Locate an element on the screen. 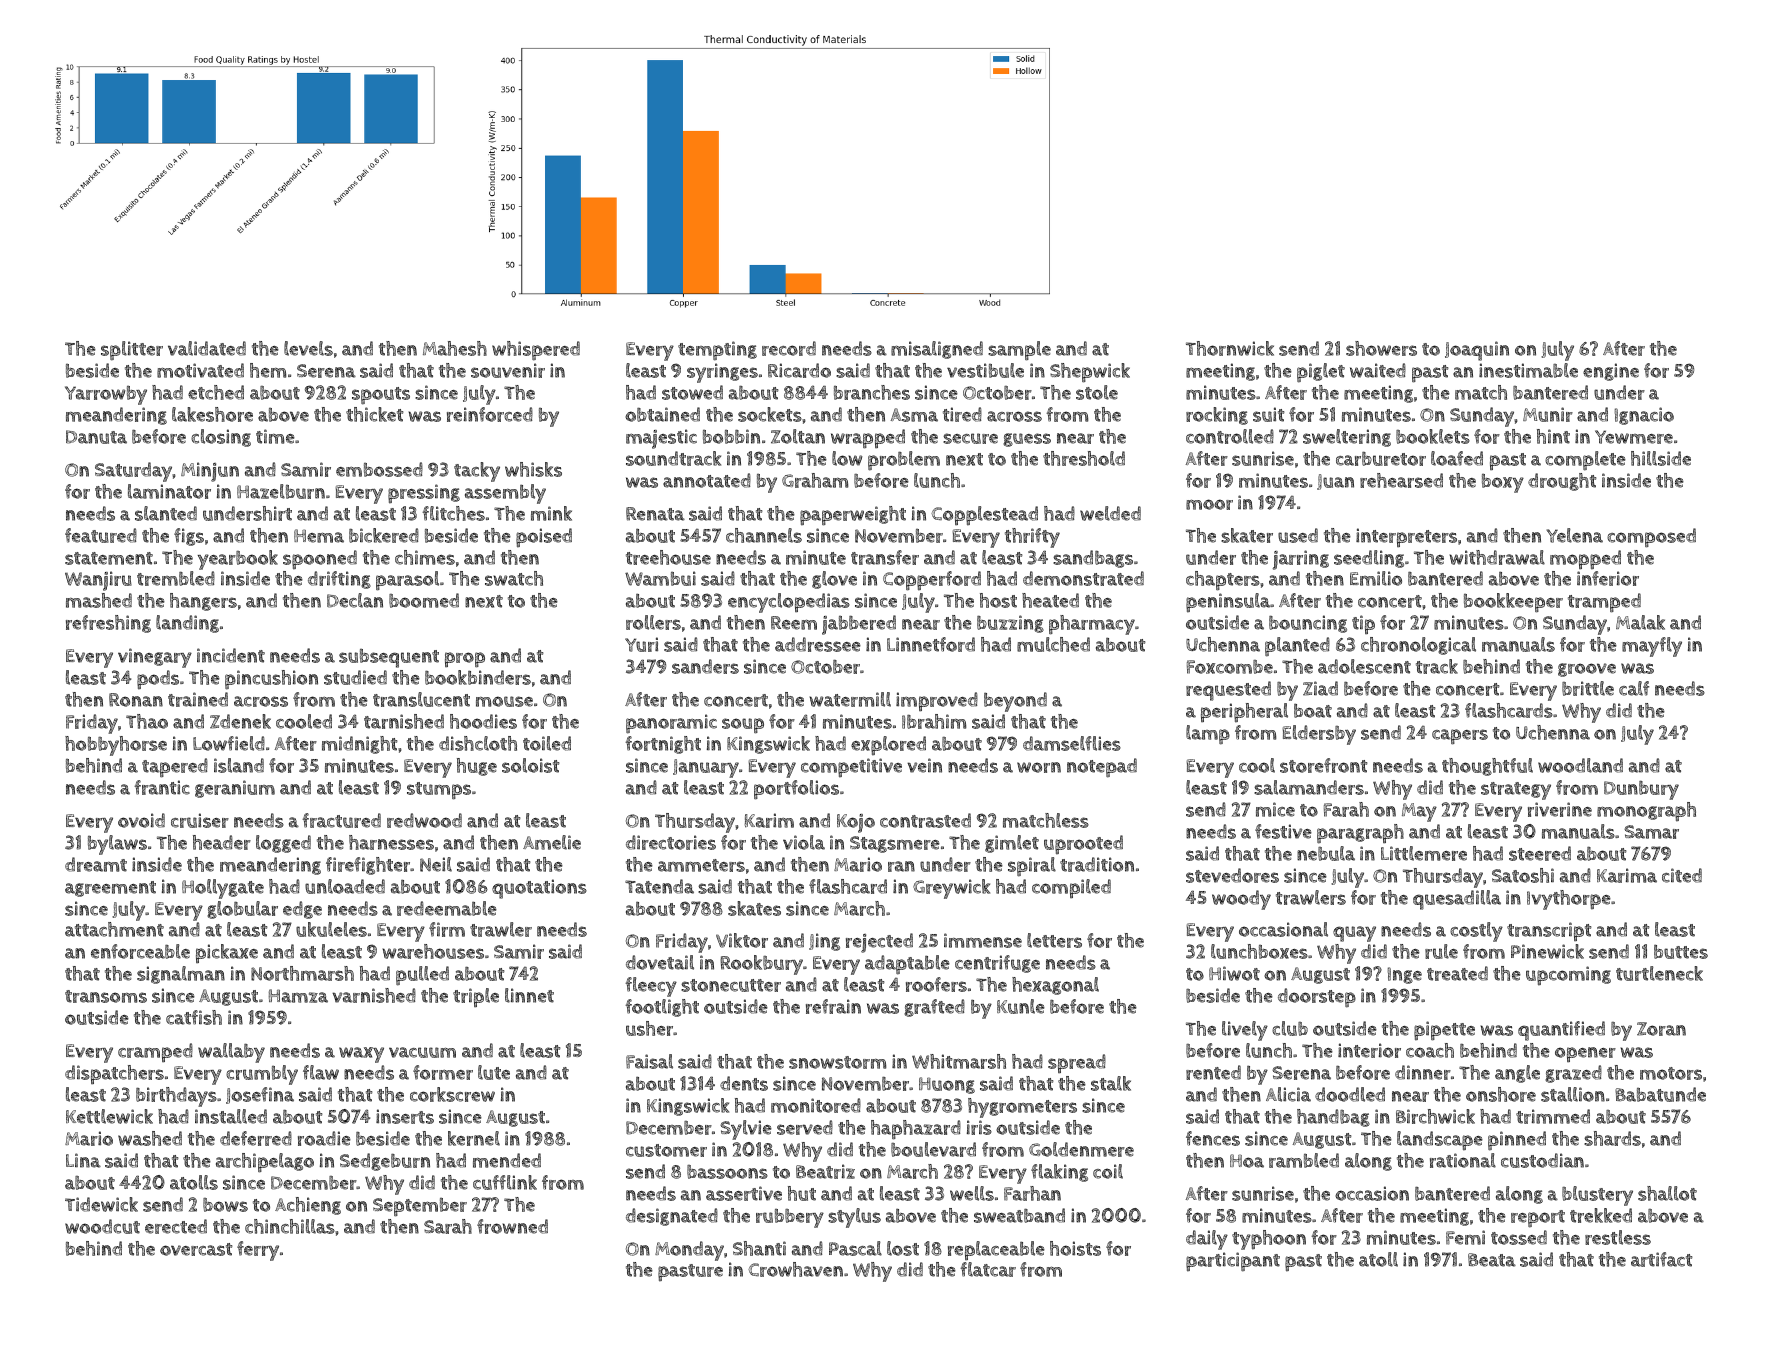 This screenshot has height=1370, width=1773. splitter is located at coordinates (132, 351).
